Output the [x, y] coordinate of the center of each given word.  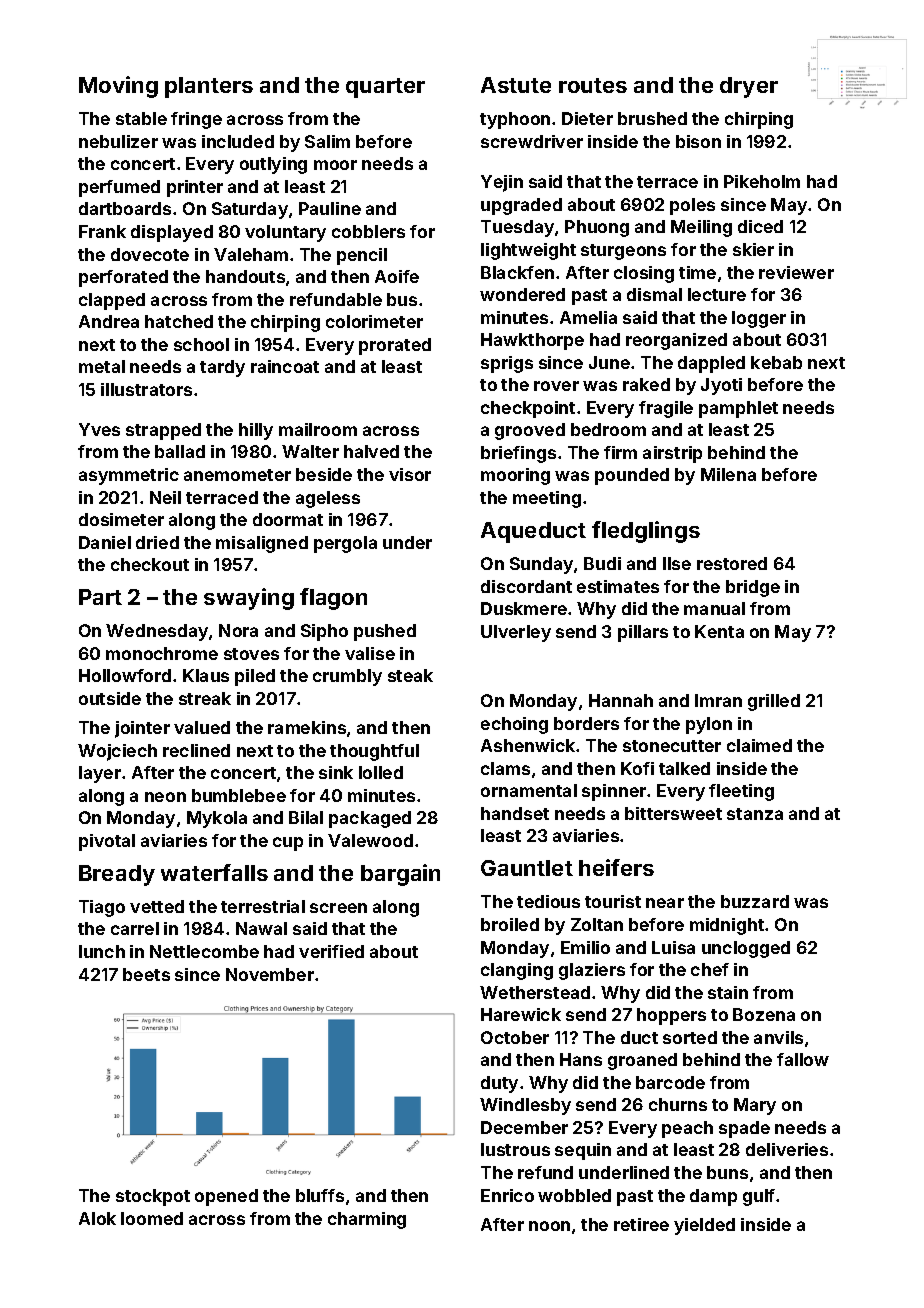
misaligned [262, 544]
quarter [385, 88]
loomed [152, 1218]
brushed [652, 118]
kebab [776, 362]
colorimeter [374, 321]
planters [209, 87]
